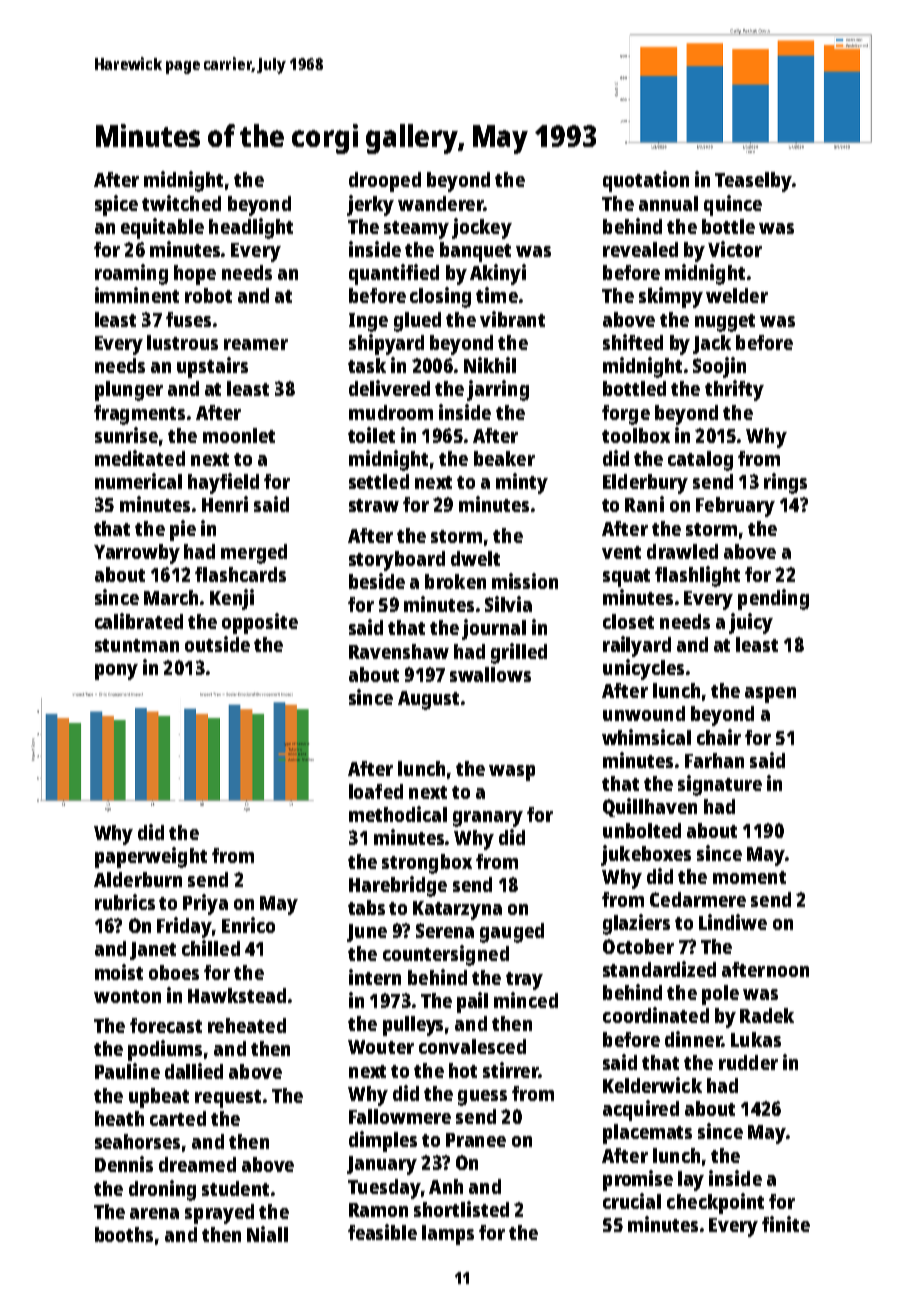  What do you see at coordinates (640, 249) in the screenshot?
I see `revealed` at bounding box center [640, 249].
